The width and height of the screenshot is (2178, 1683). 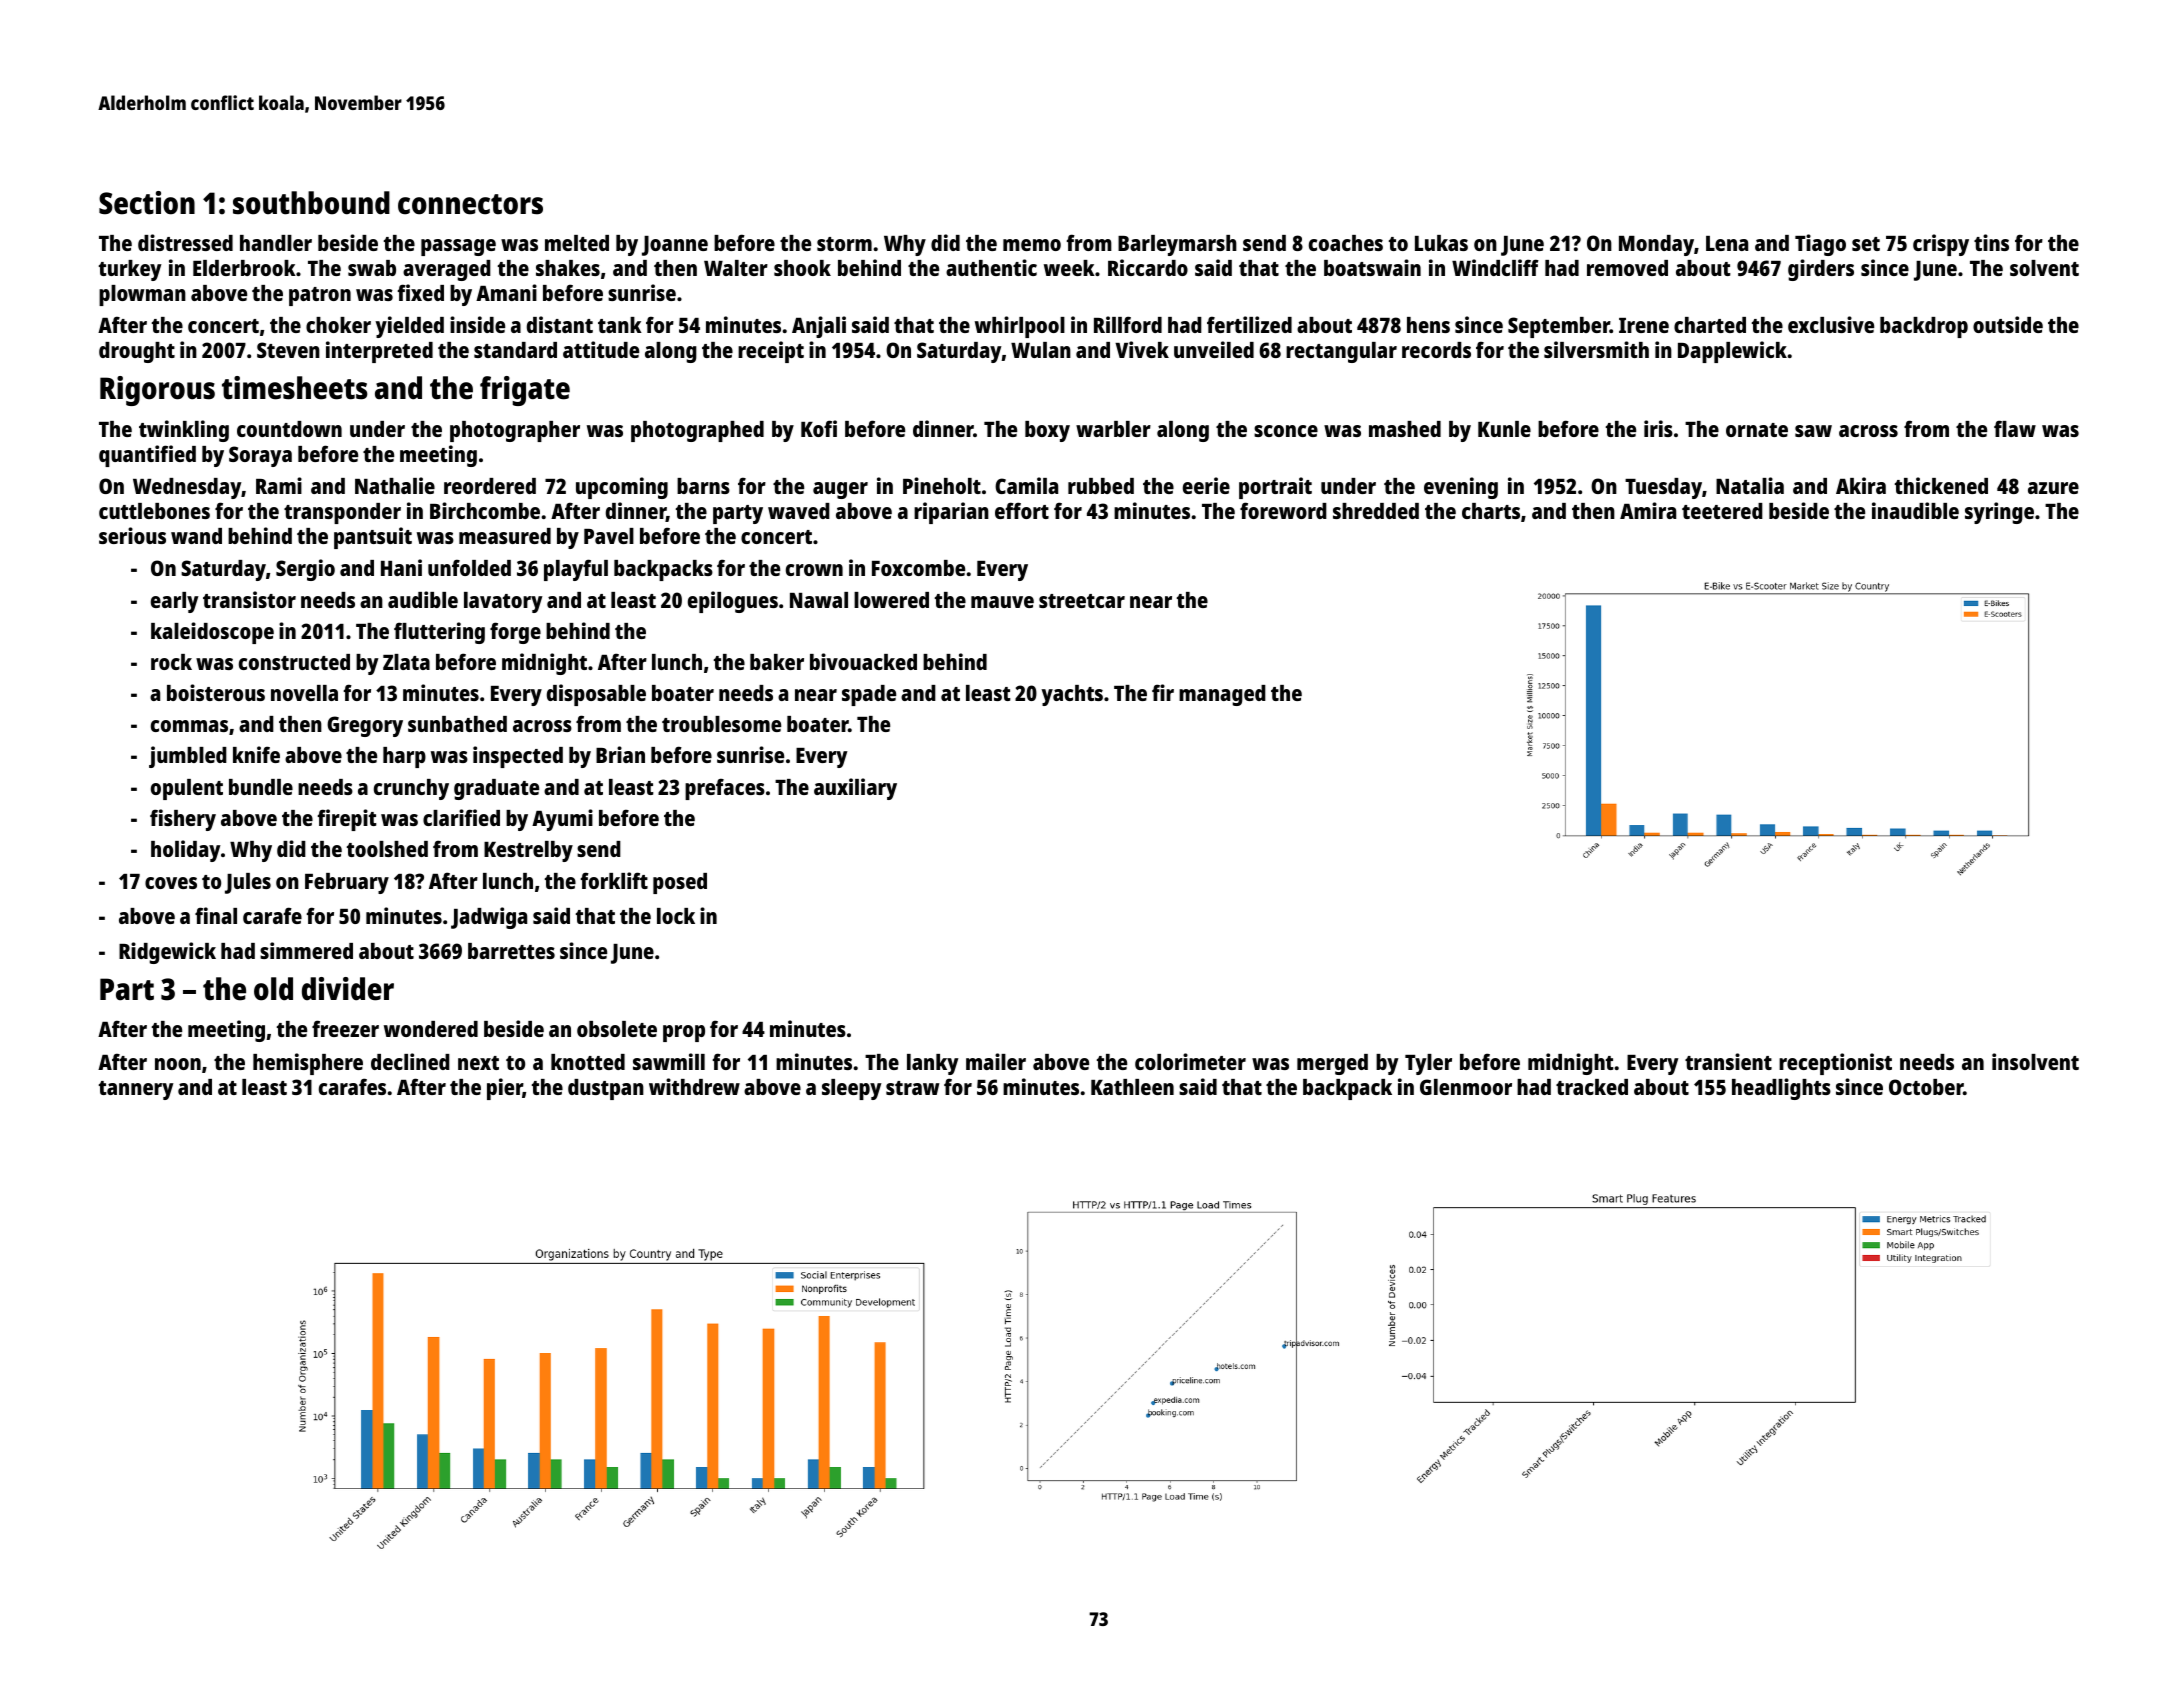 What do you see at coordinates (1441, 243) in the screenshot?
I see `Lukas` at bounding box center [1441, 243].
